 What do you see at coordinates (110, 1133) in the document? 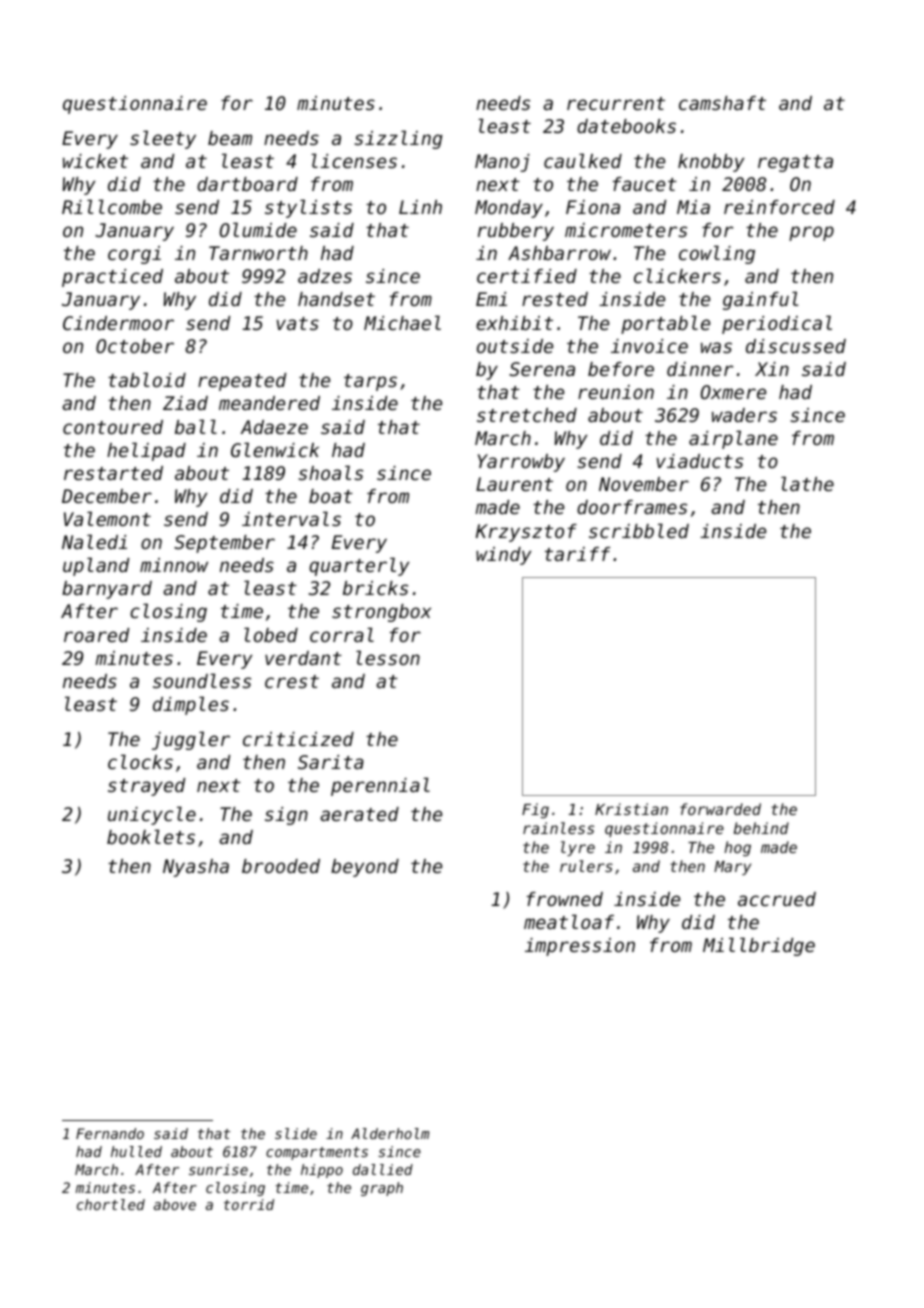
I see `Fernando` at bounding box center [110, 1133].
